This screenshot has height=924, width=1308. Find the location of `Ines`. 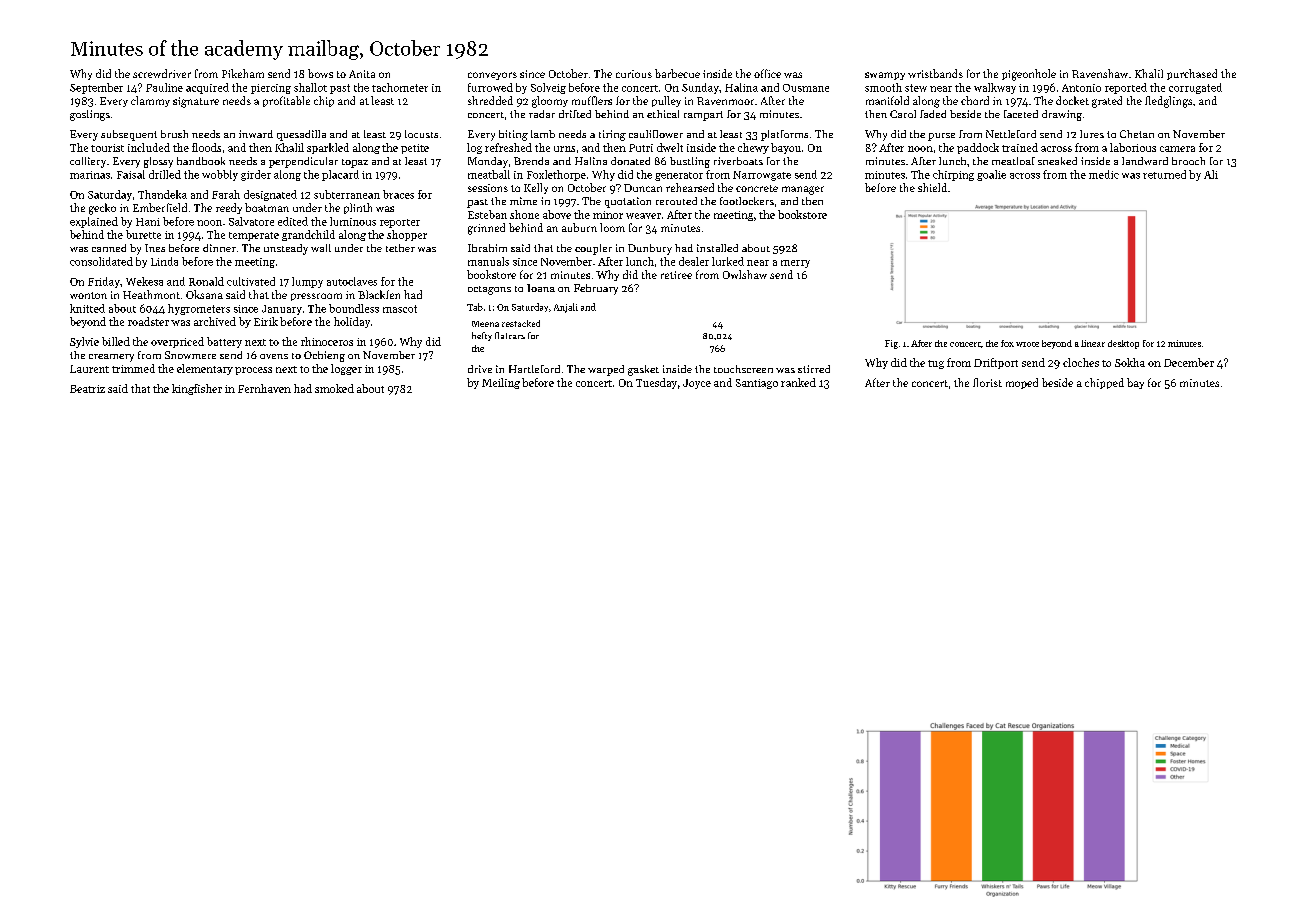

Ines is located at coordinates (155, 248).
